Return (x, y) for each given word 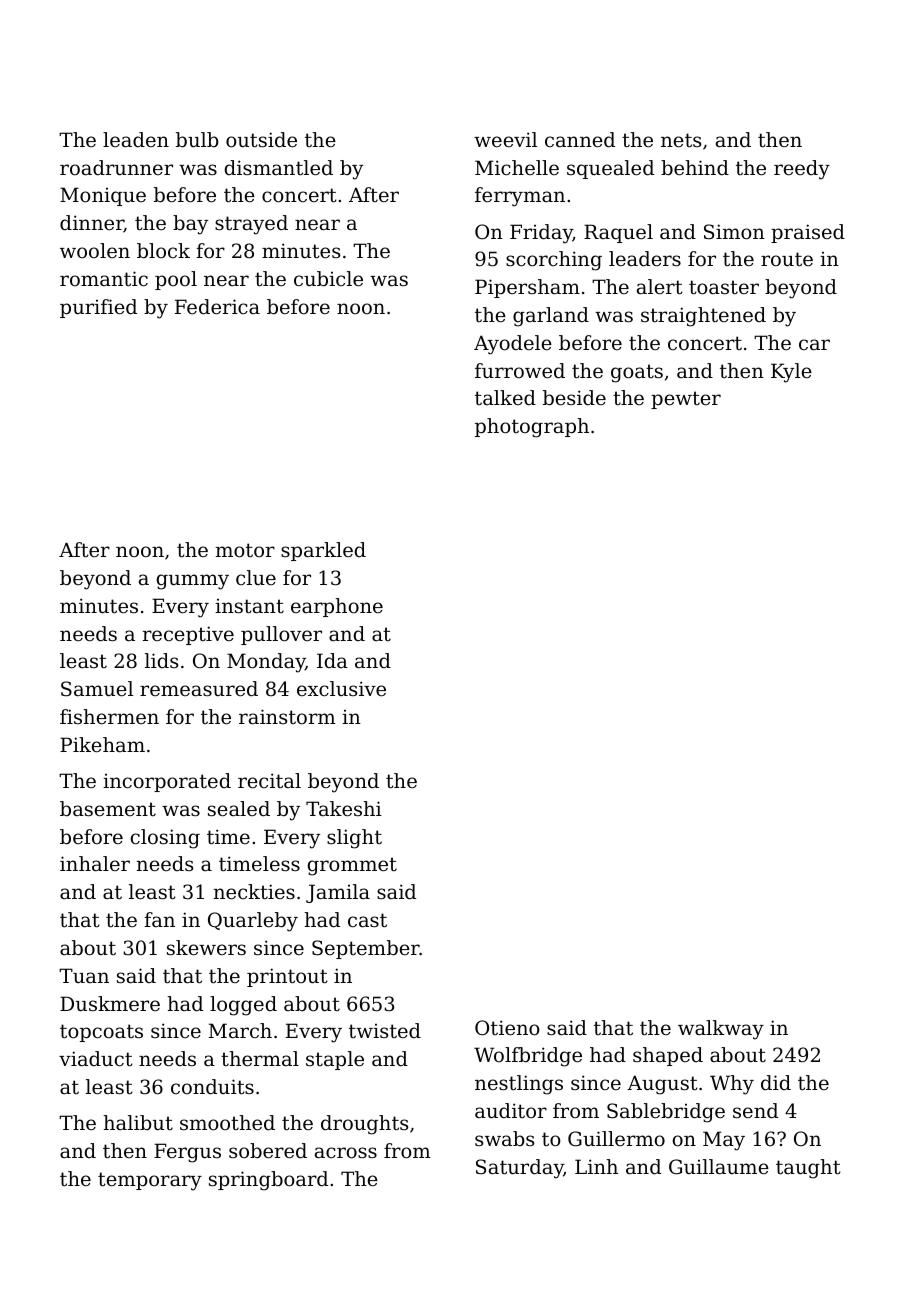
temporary (150, 1181)
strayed (251, 225)
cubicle (328, 279)
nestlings (519, 1085)
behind (695, 168)
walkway (721, 1030)
